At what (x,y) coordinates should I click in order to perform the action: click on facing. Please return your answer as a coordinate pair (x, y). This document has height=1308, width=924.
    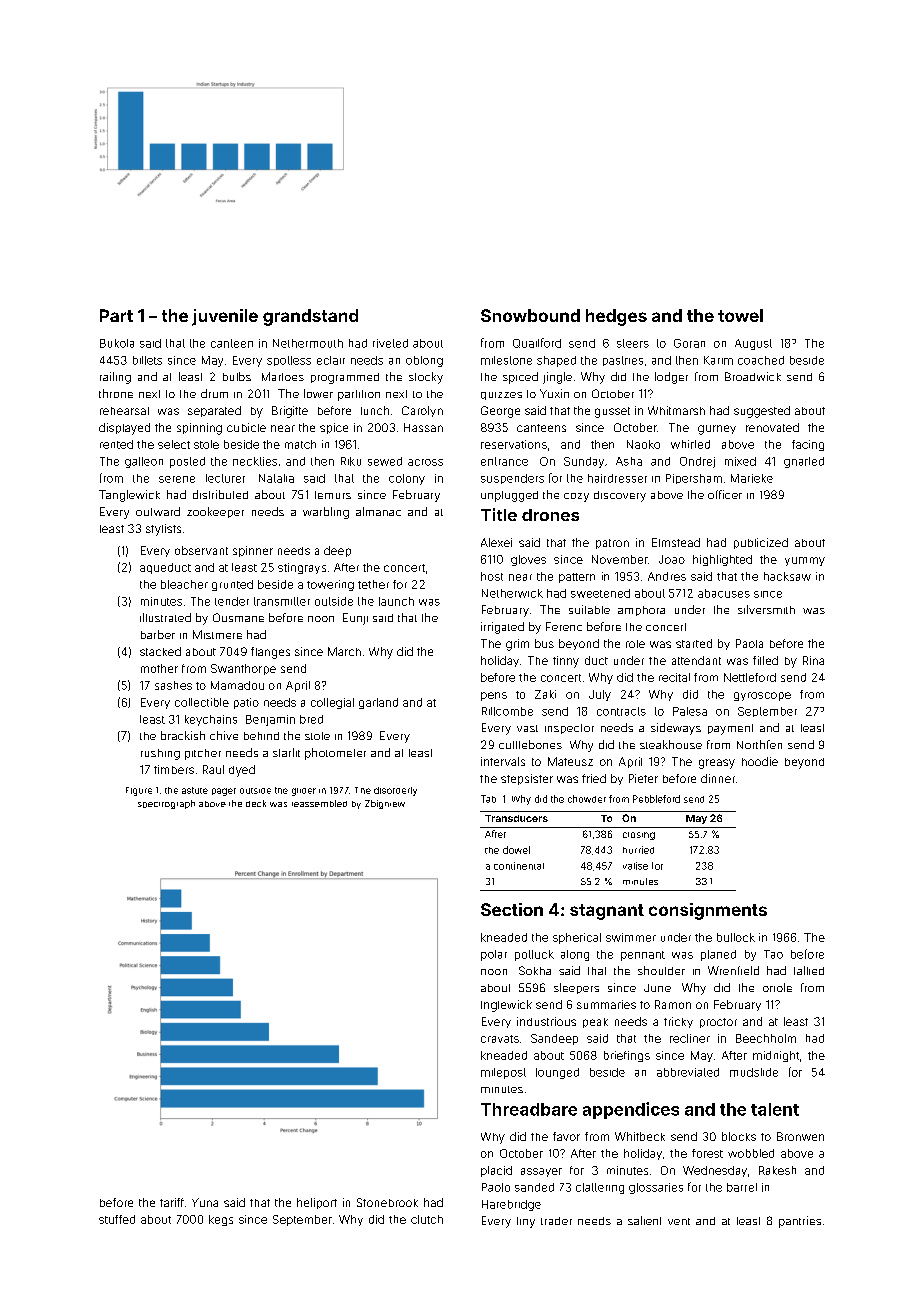
    Looking at the image, I should click on (808, 445).
